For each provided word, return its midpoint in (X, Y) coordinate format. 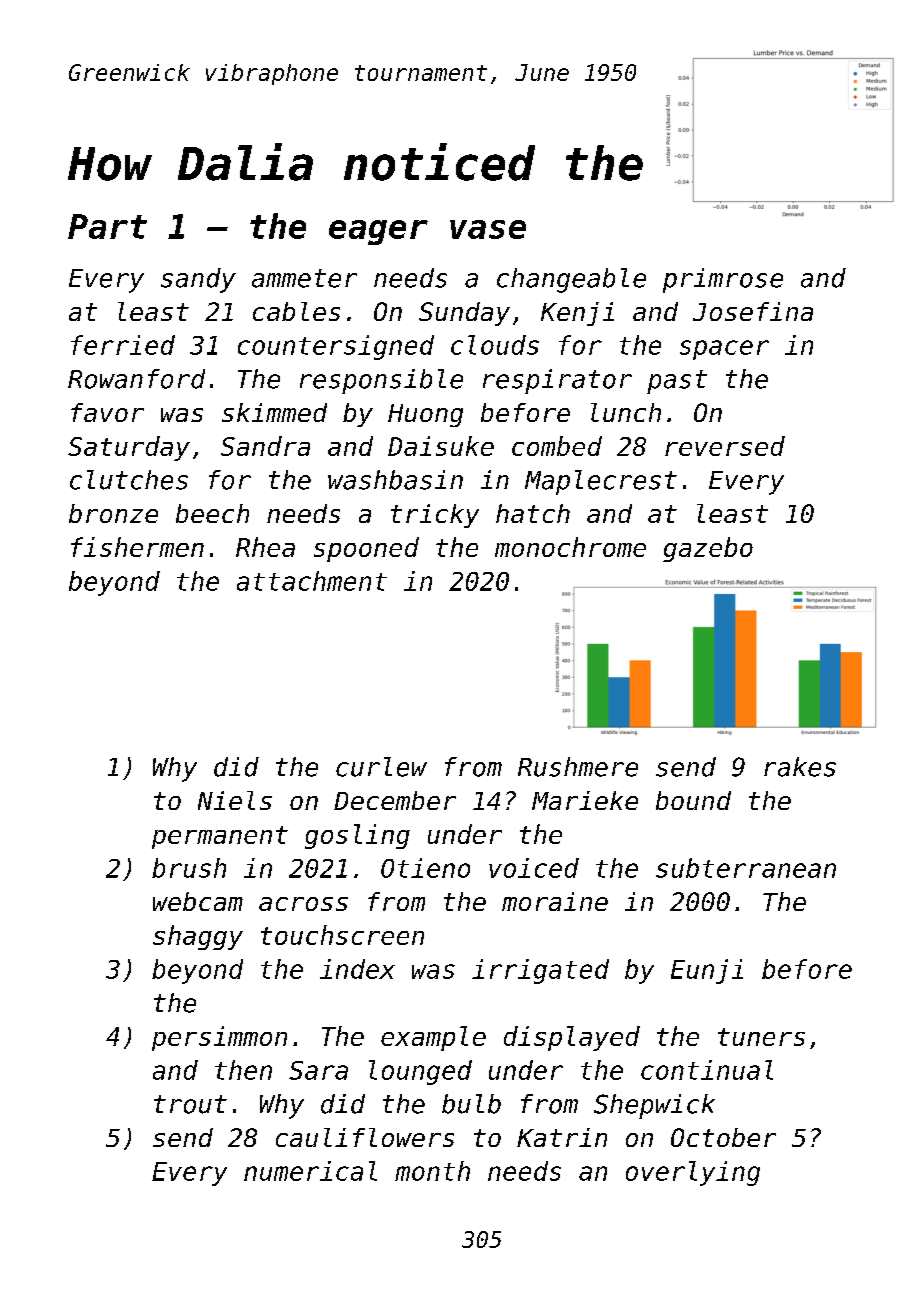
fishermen (137, 547)
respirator (557, 381)
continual (707, 1070)
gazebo (708, 549)
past (677, 382)
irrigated (540, 971)
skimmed (274, 412)
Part (107, 226)
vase (488, 229)
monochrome (570, 547)
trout (190, 1104)
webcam (198, 901)
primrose (723, 280)
